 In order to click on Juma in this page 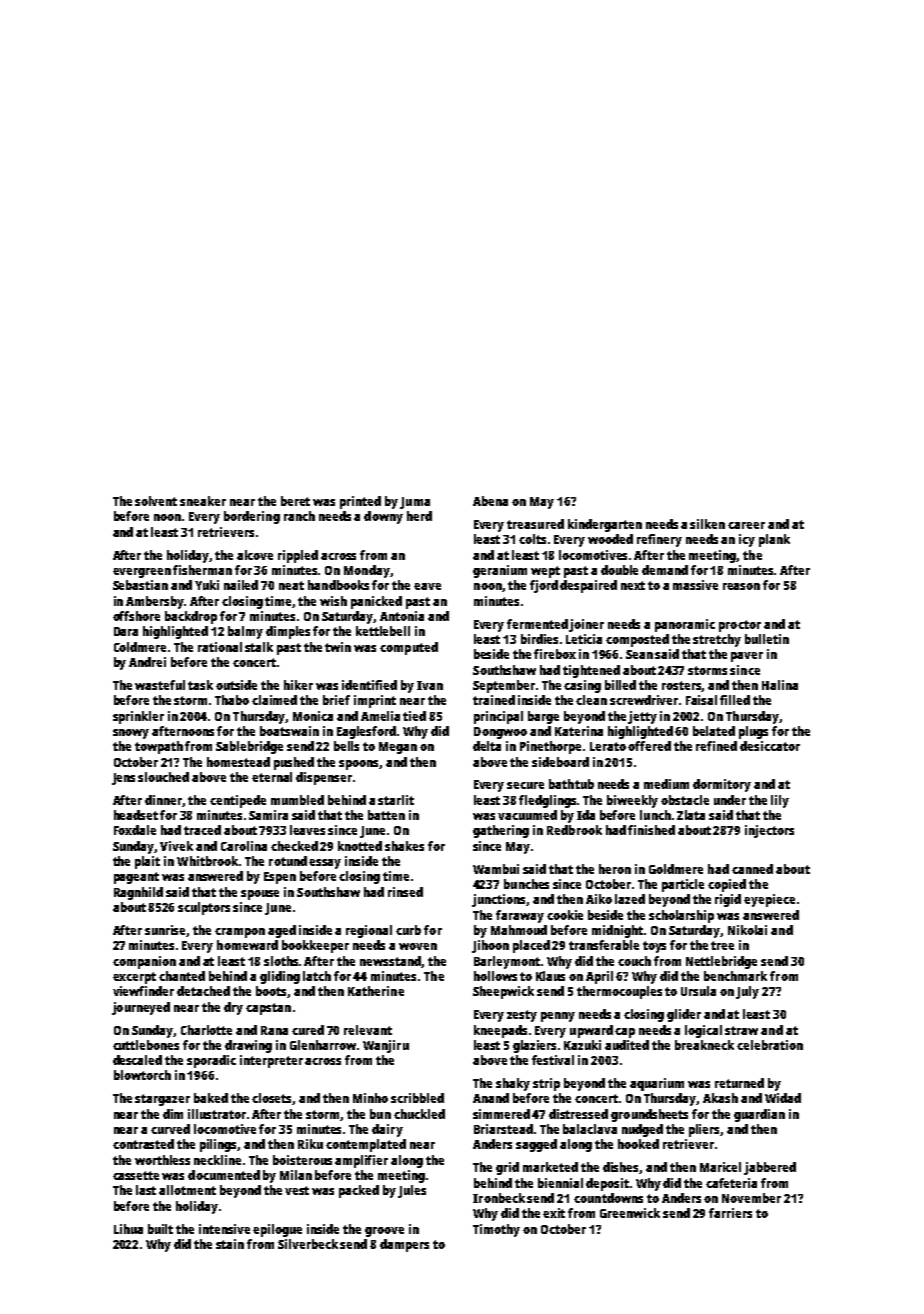, I will do `click(415, 503)`.
